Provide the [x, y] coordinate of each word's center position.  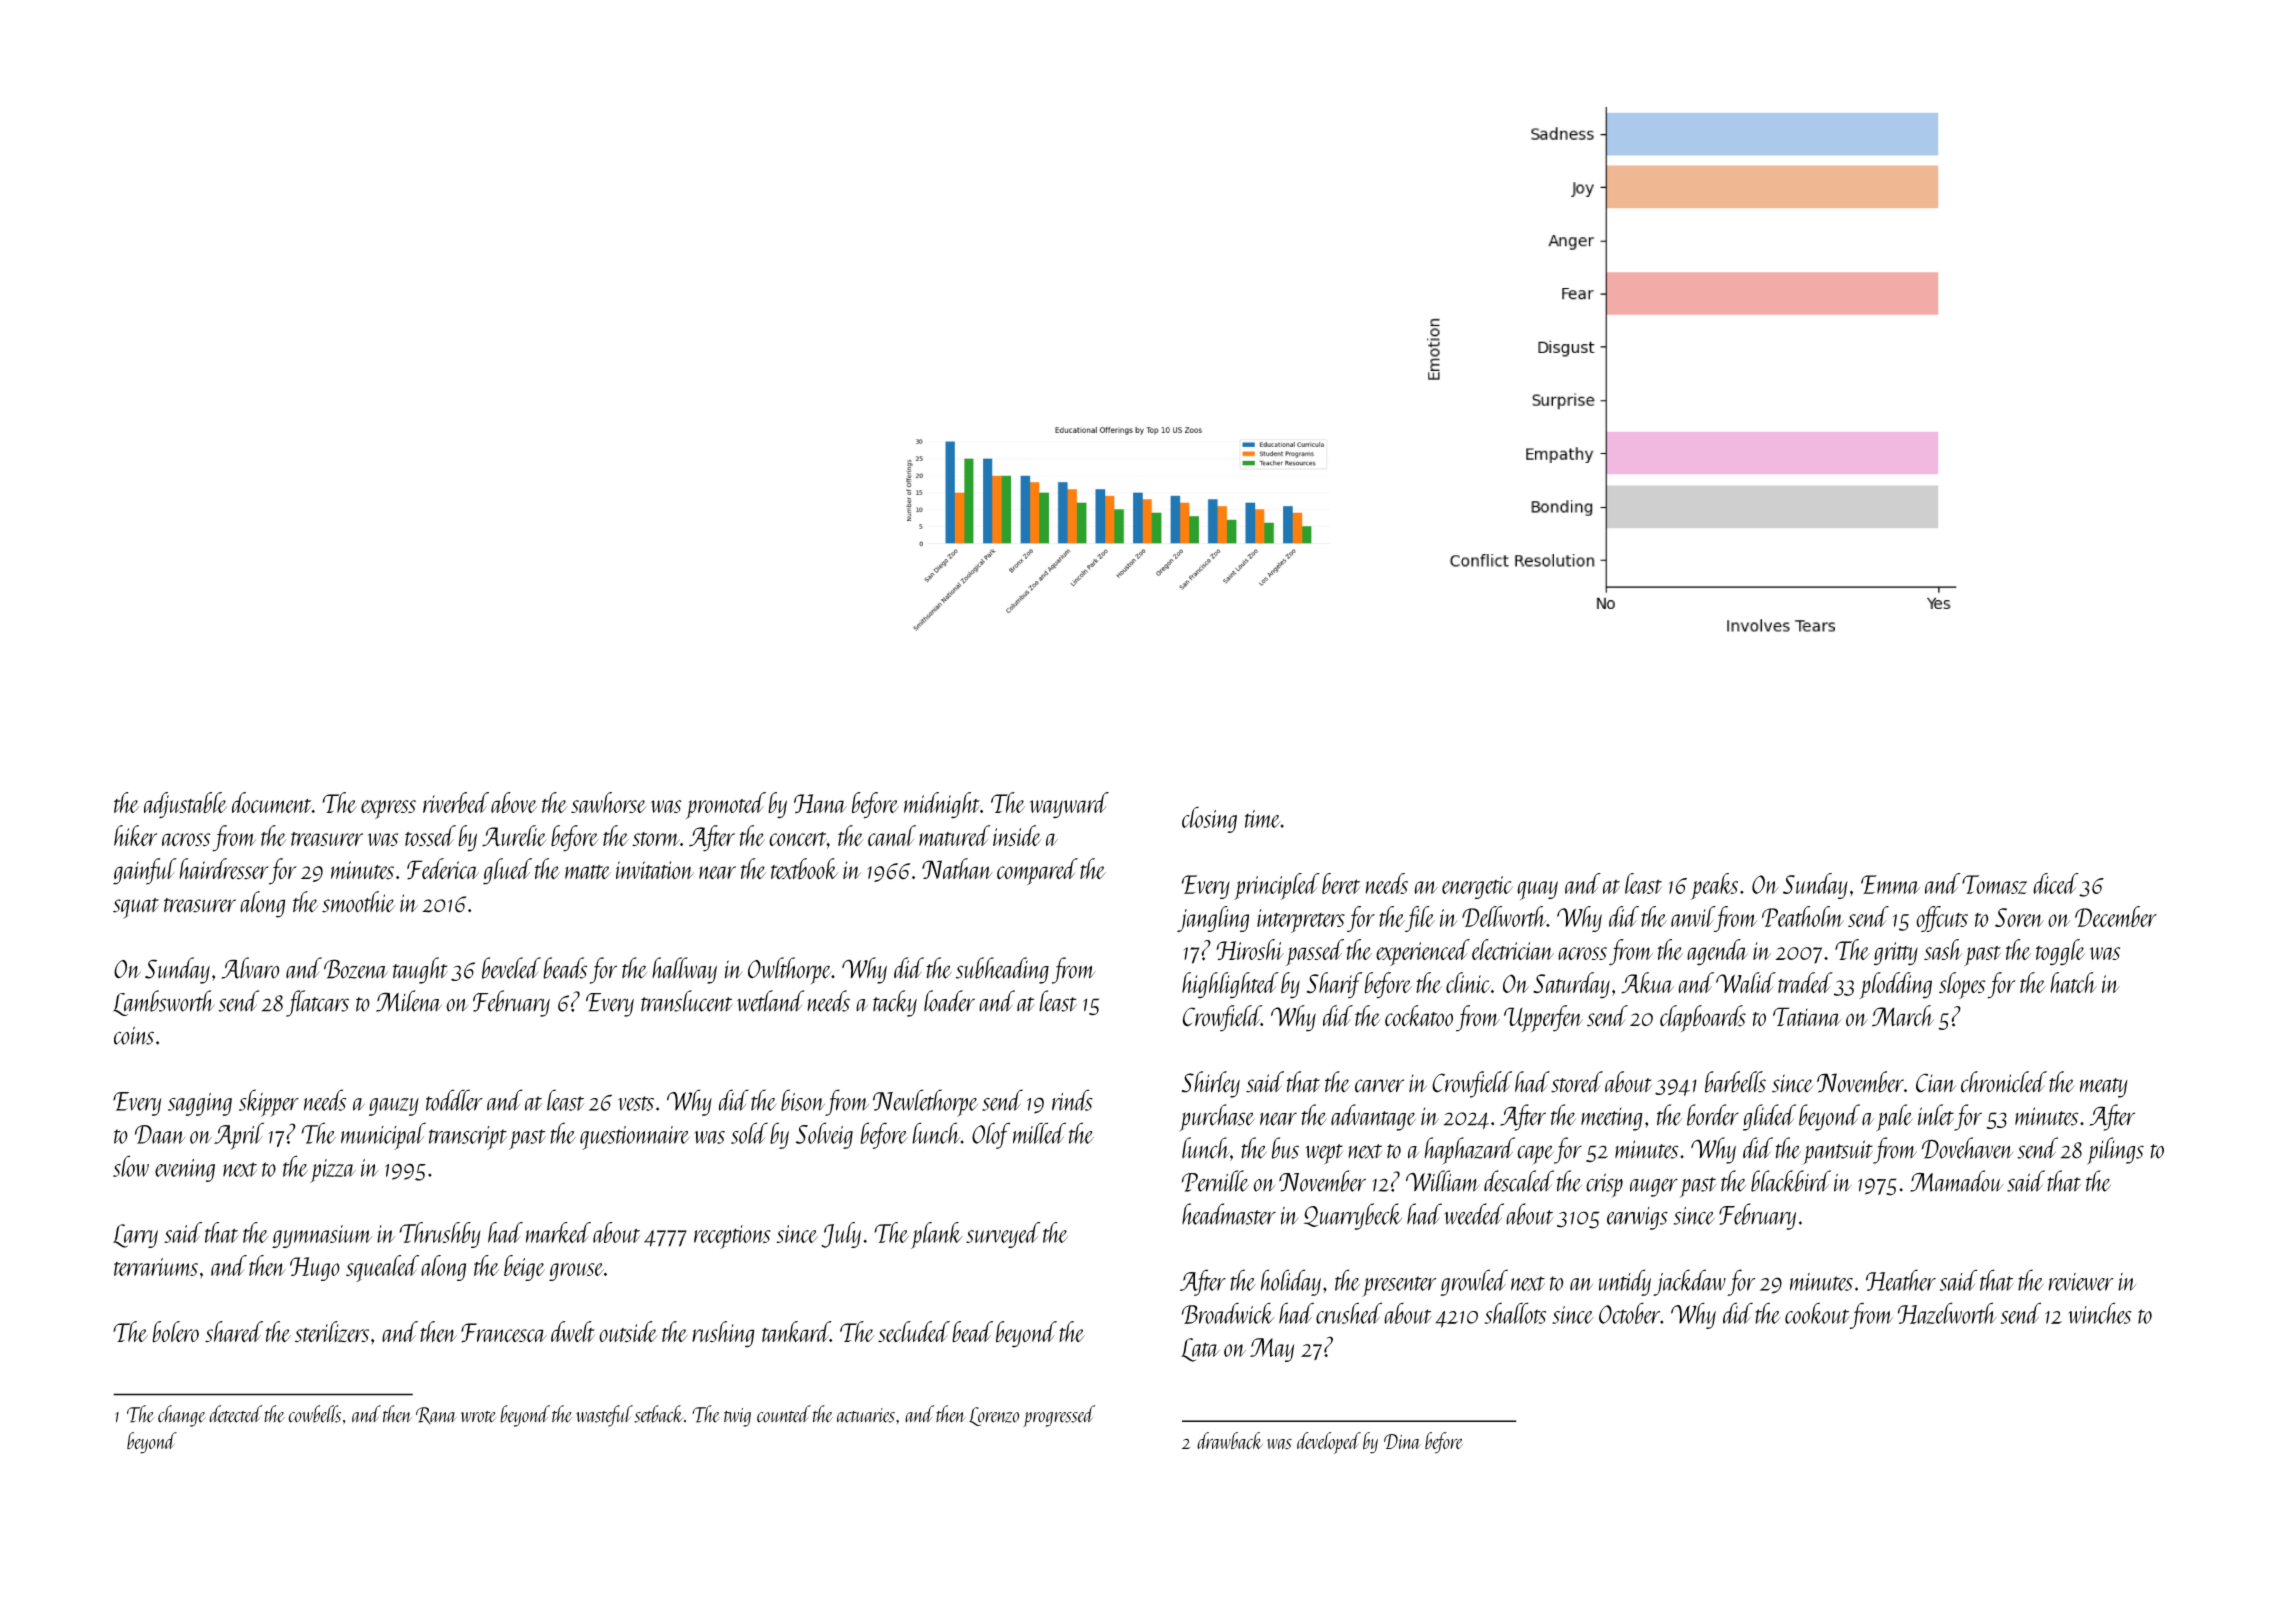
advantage [1373, 1117]
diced [2056, 883]
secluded [914, 1331]
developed [1329, 1443]
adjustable [185, 805]
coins [134, 1036]
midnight [942, 805]
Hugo [315, 1269]
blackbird [1791, 1181]
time [1262, 819]
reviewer [2081, 1282]
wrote [478, 1417]
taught [420, 970]
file [1420, 919]
